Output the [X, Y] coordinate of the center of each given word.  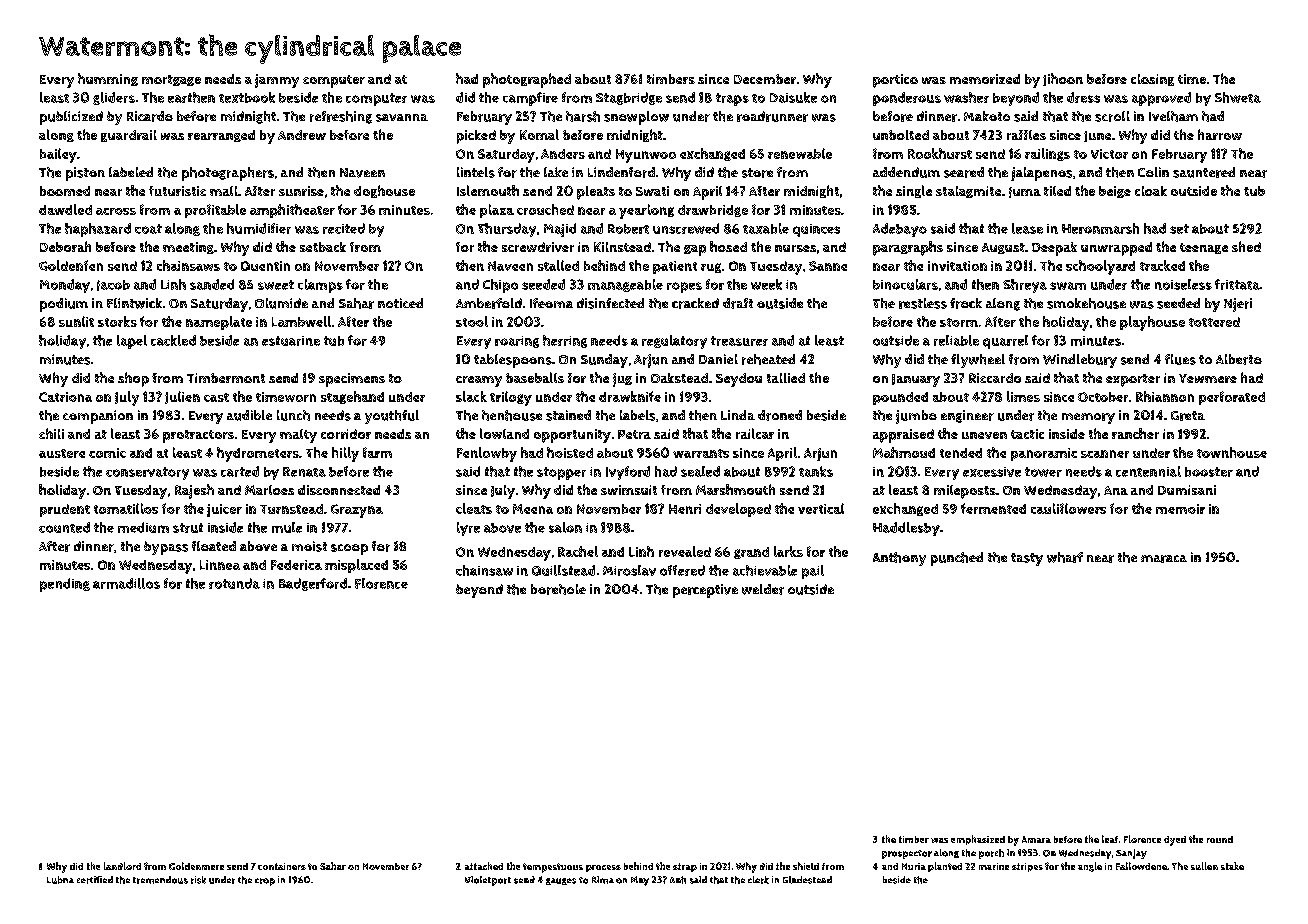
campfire [530, 99]
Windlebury [1080, 361]
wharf [1065, 557]
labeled [131, 172]
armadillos [126, 583]
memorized [985, 79]
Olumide [281, 303]
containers [282, 866]
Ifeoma [551, 303]
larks [788, 551]
